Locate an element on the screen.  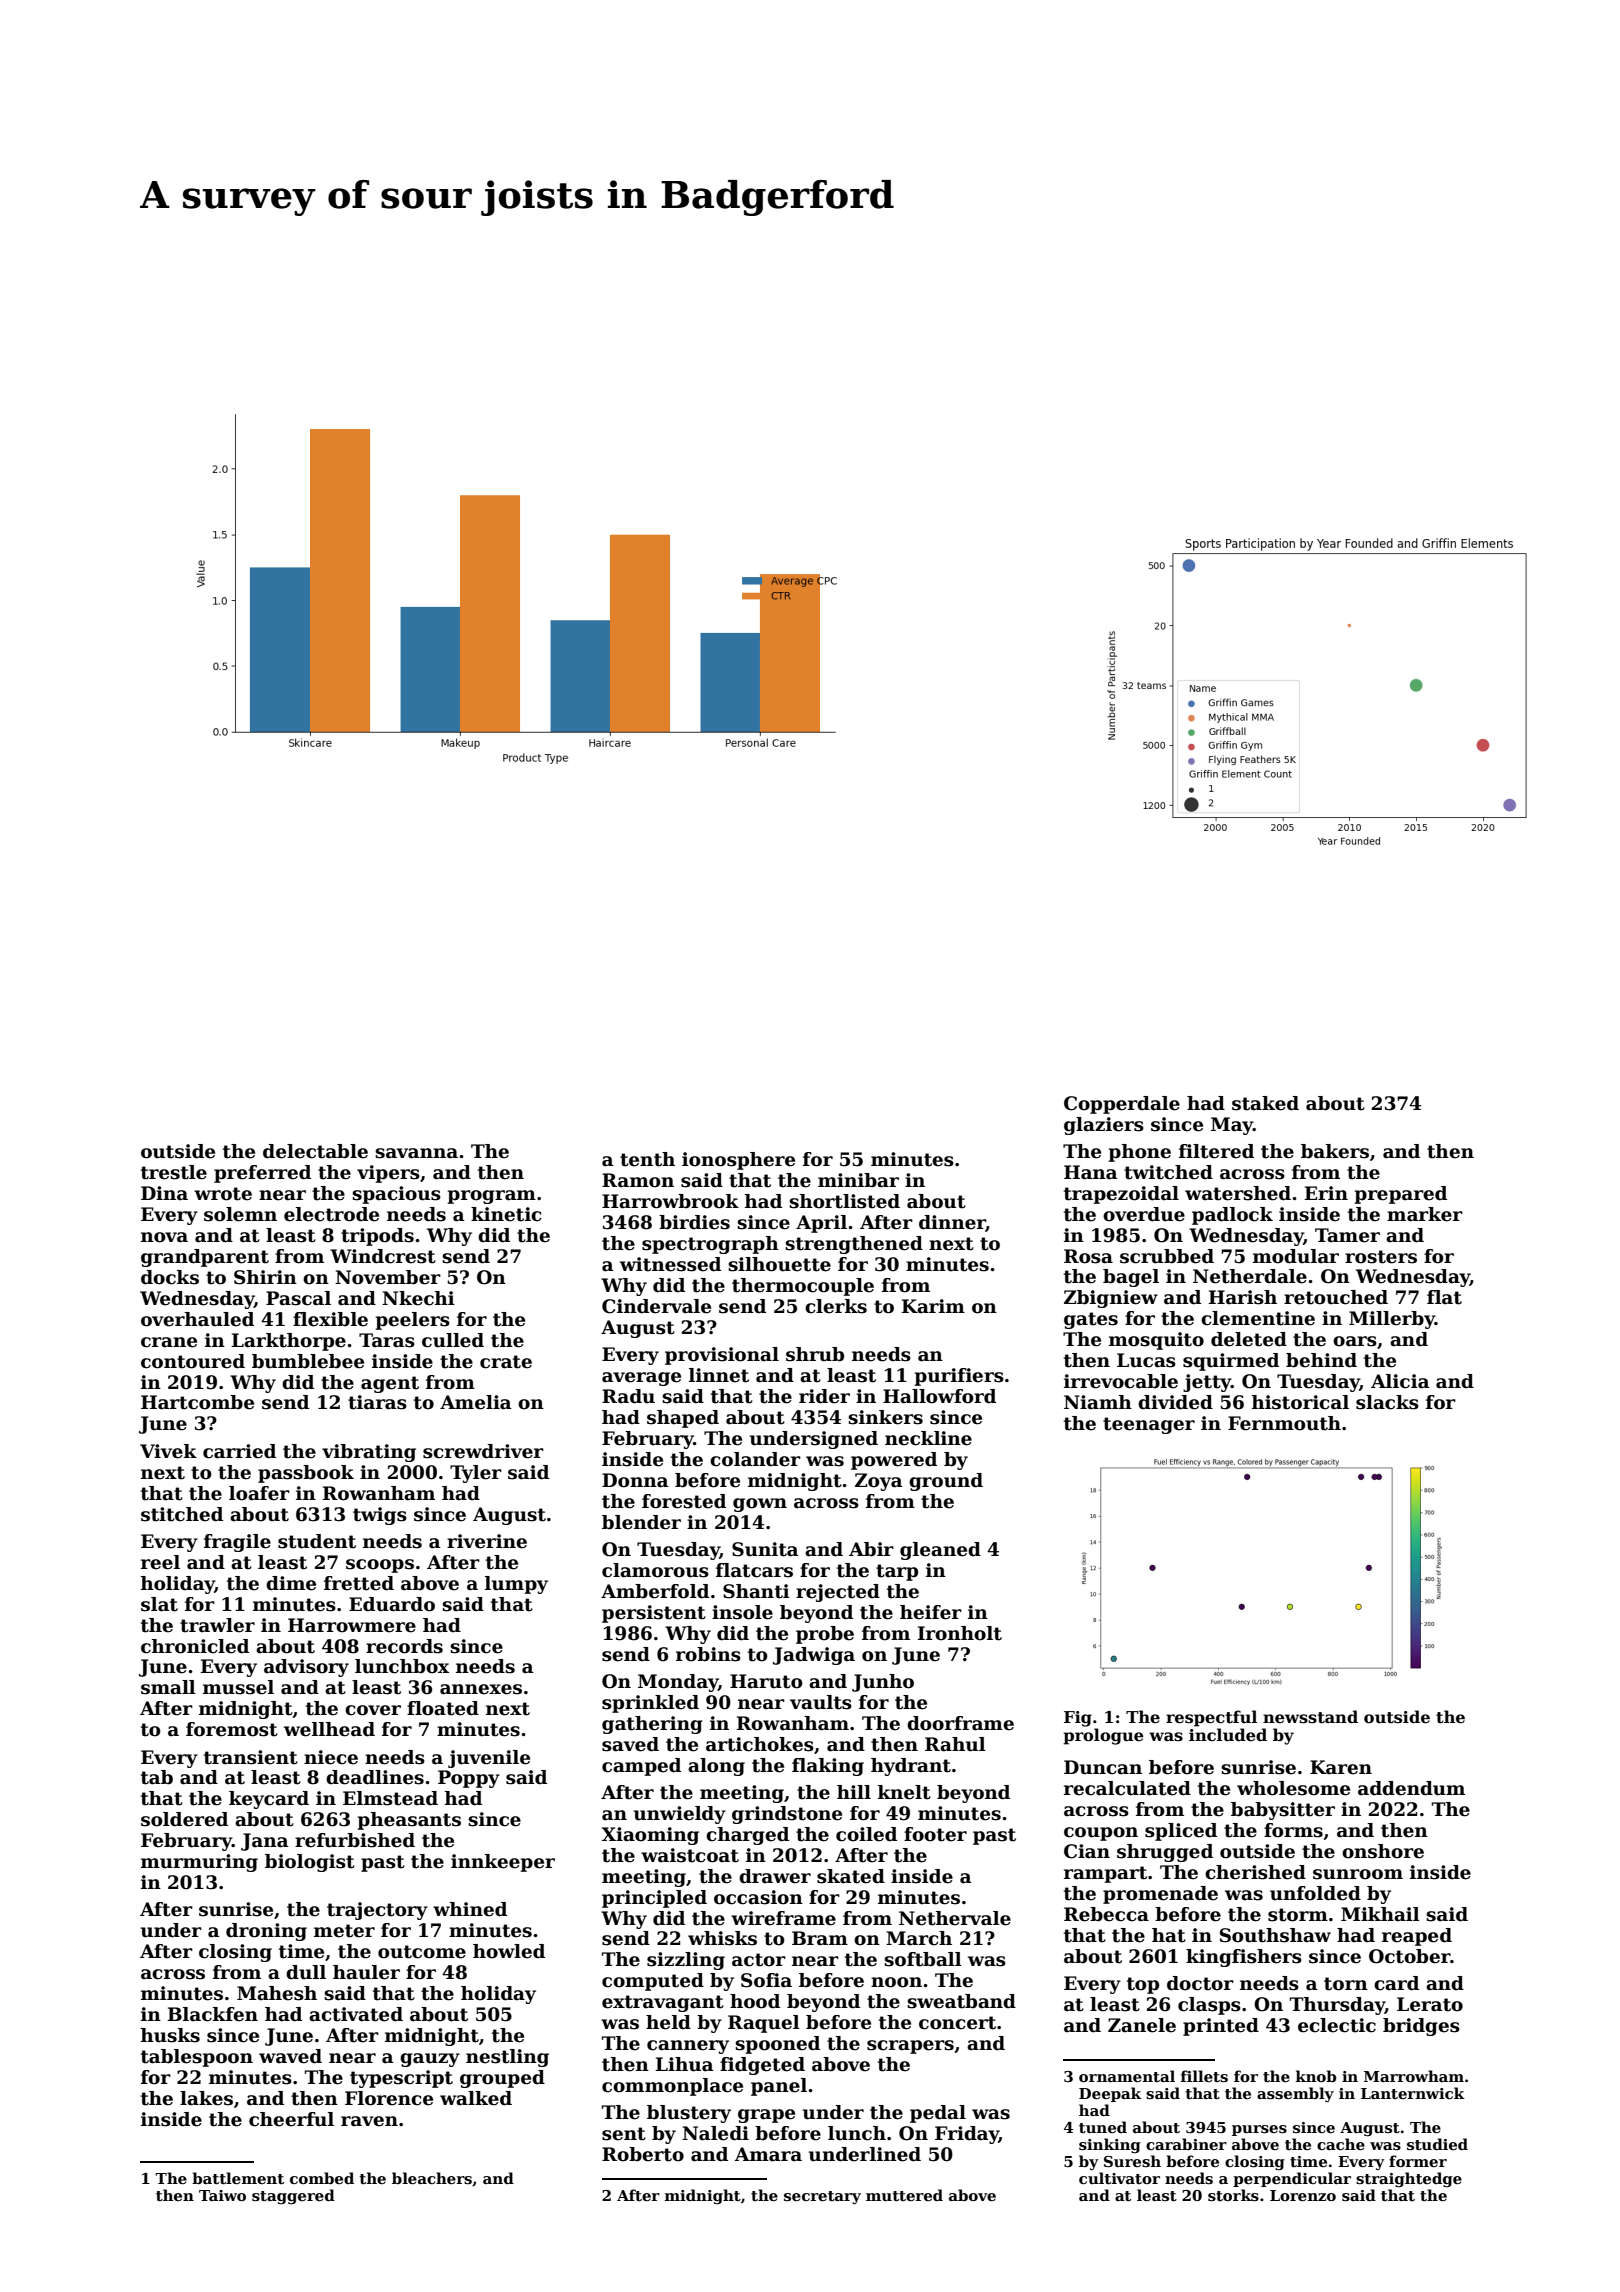
delectable is located at coordinates (315, 1151).
